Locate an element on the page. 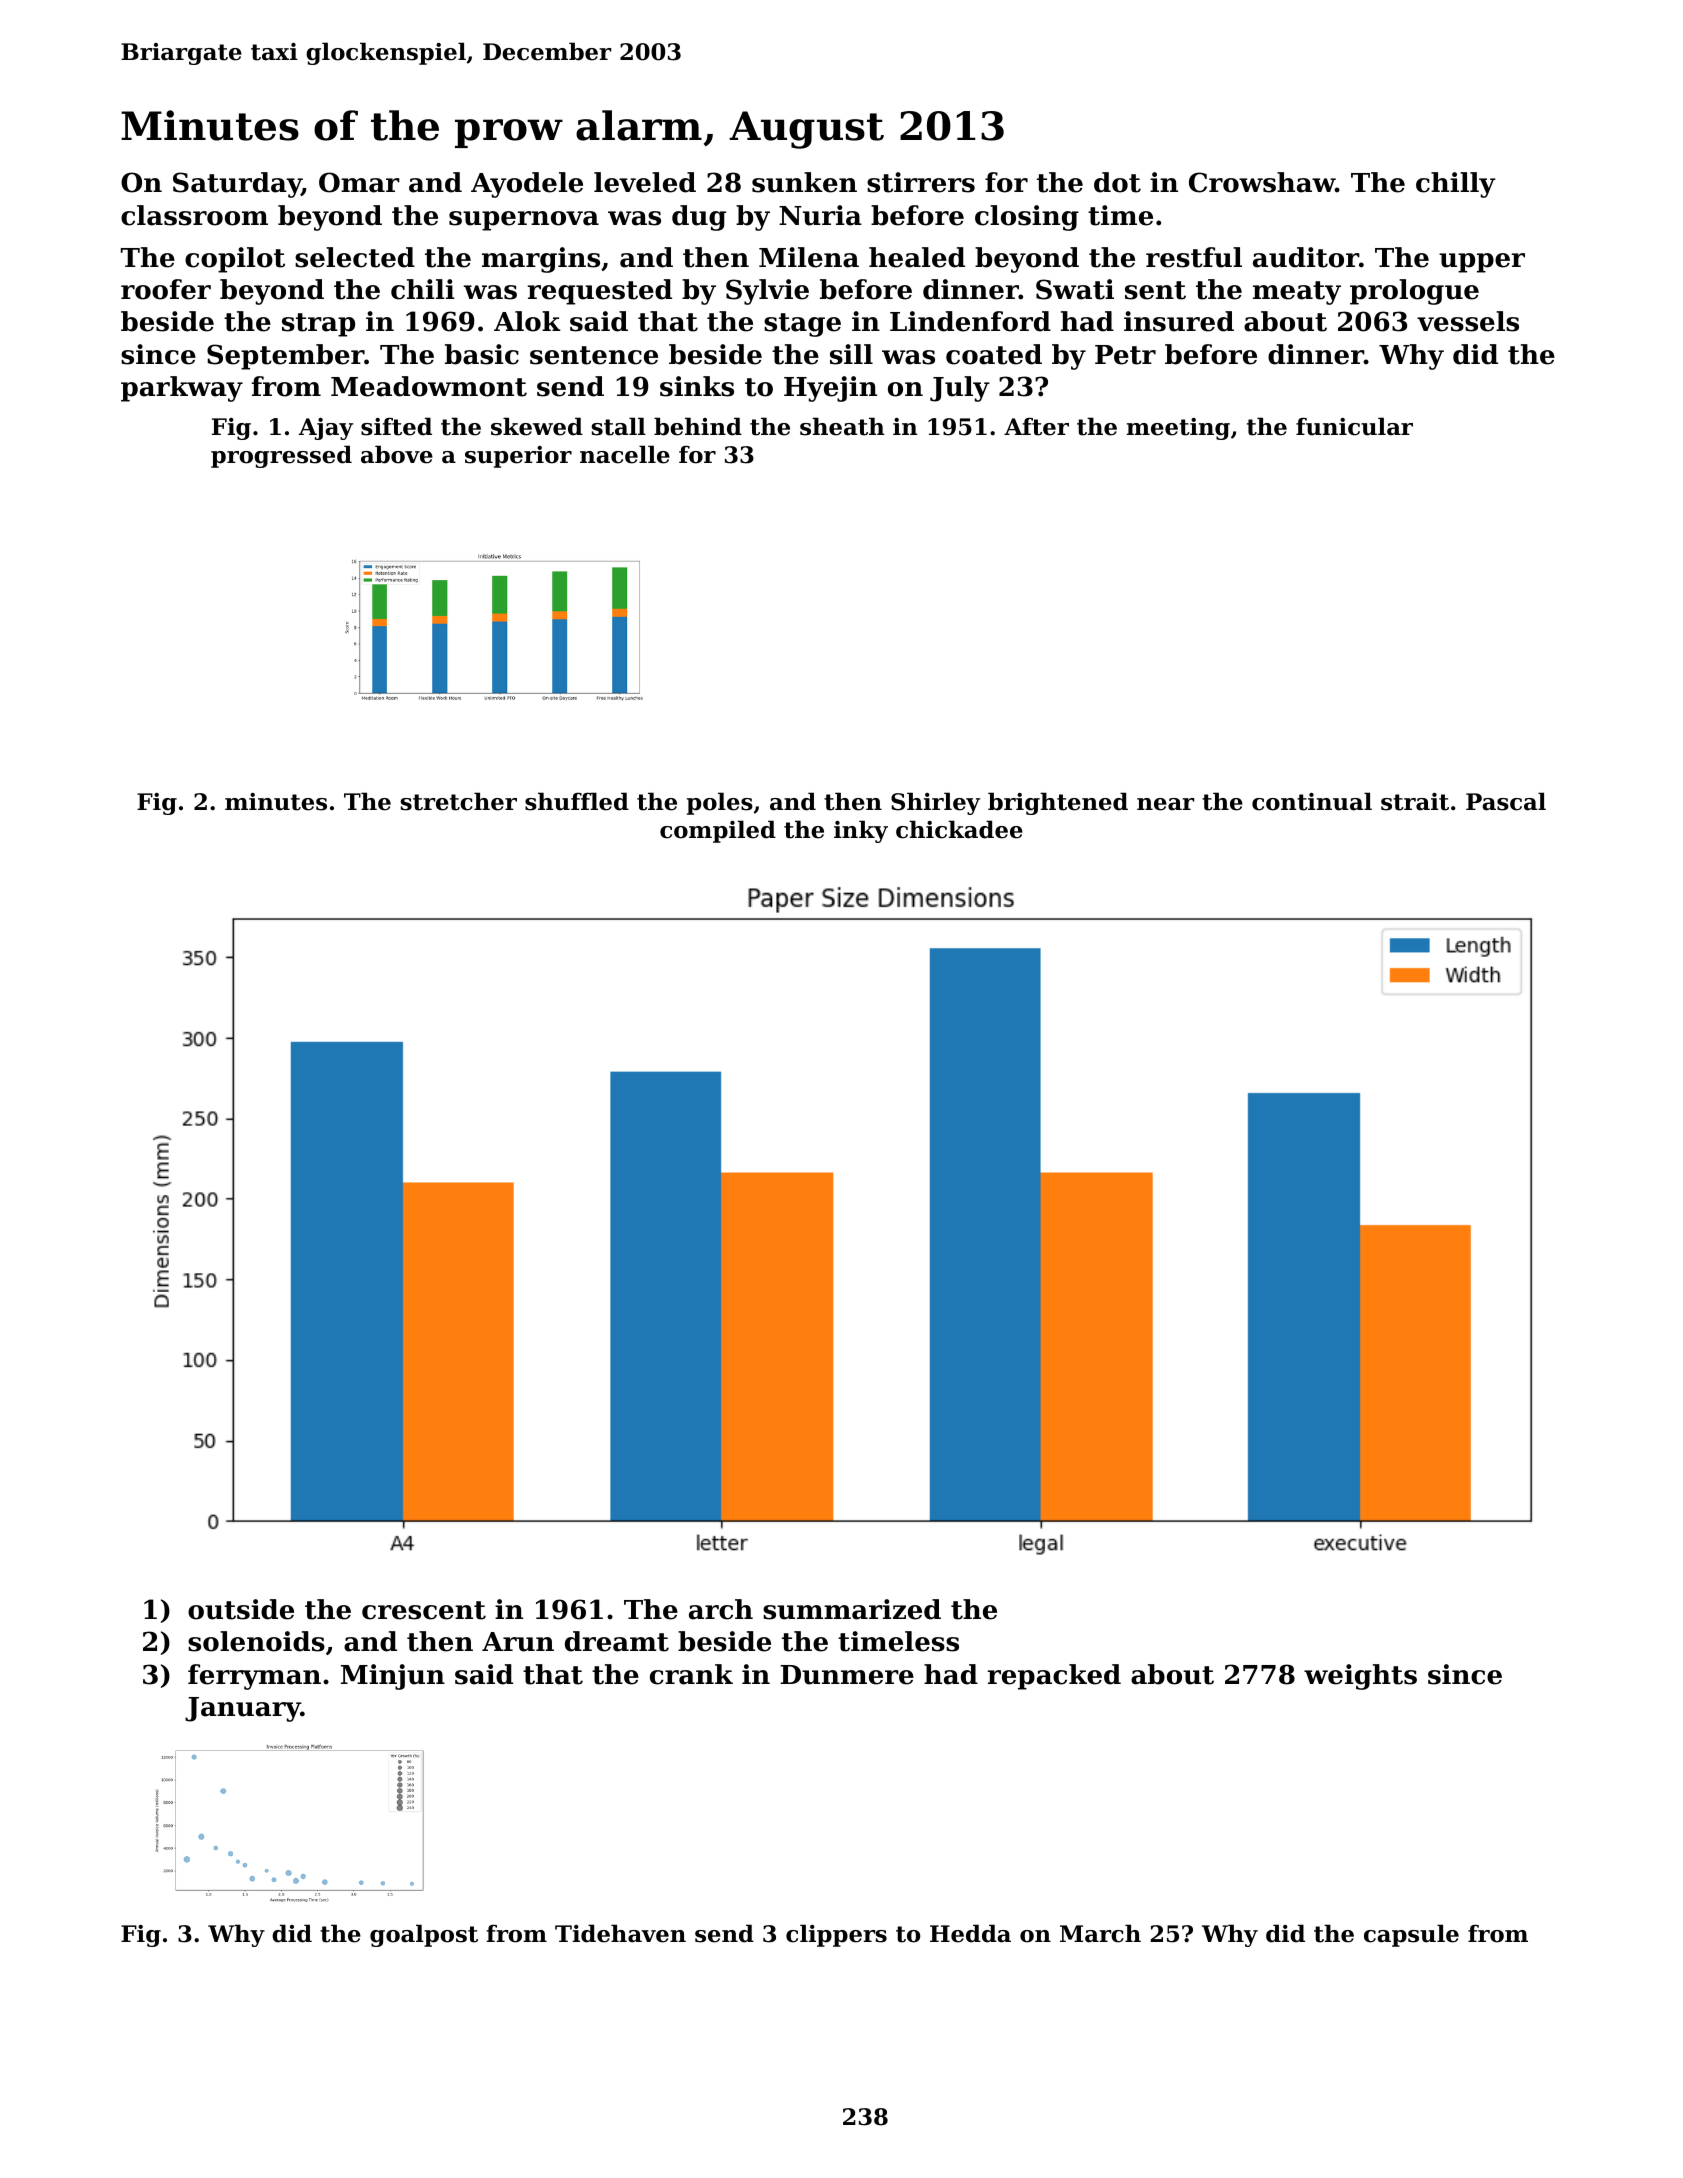 The height and width of the image is (2178, 1683). Hedda is located at coordinates (970, 1933).
